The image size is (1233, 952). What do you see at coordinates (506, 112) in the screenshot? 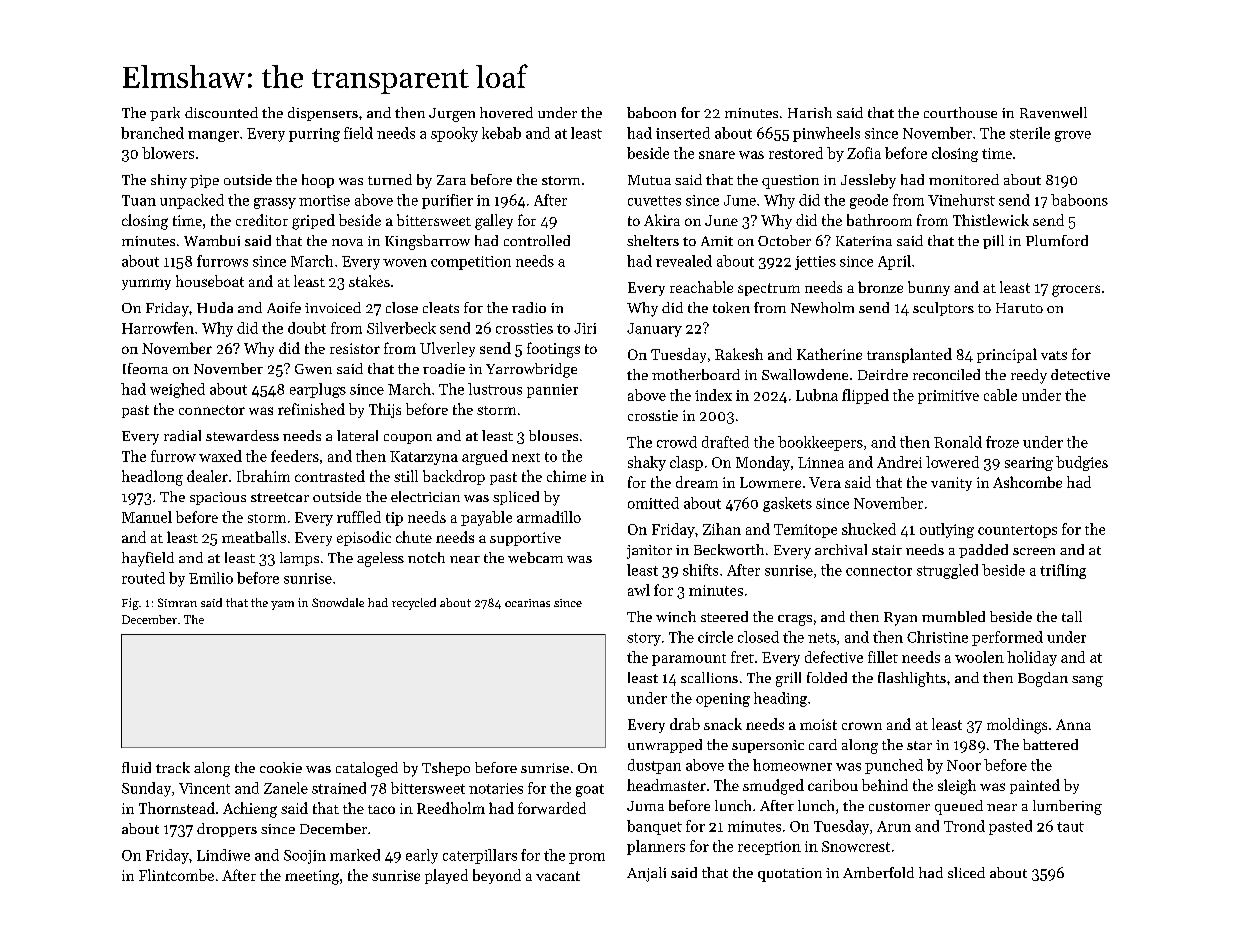
I see `hovered` at bounding box center [506, 112].
